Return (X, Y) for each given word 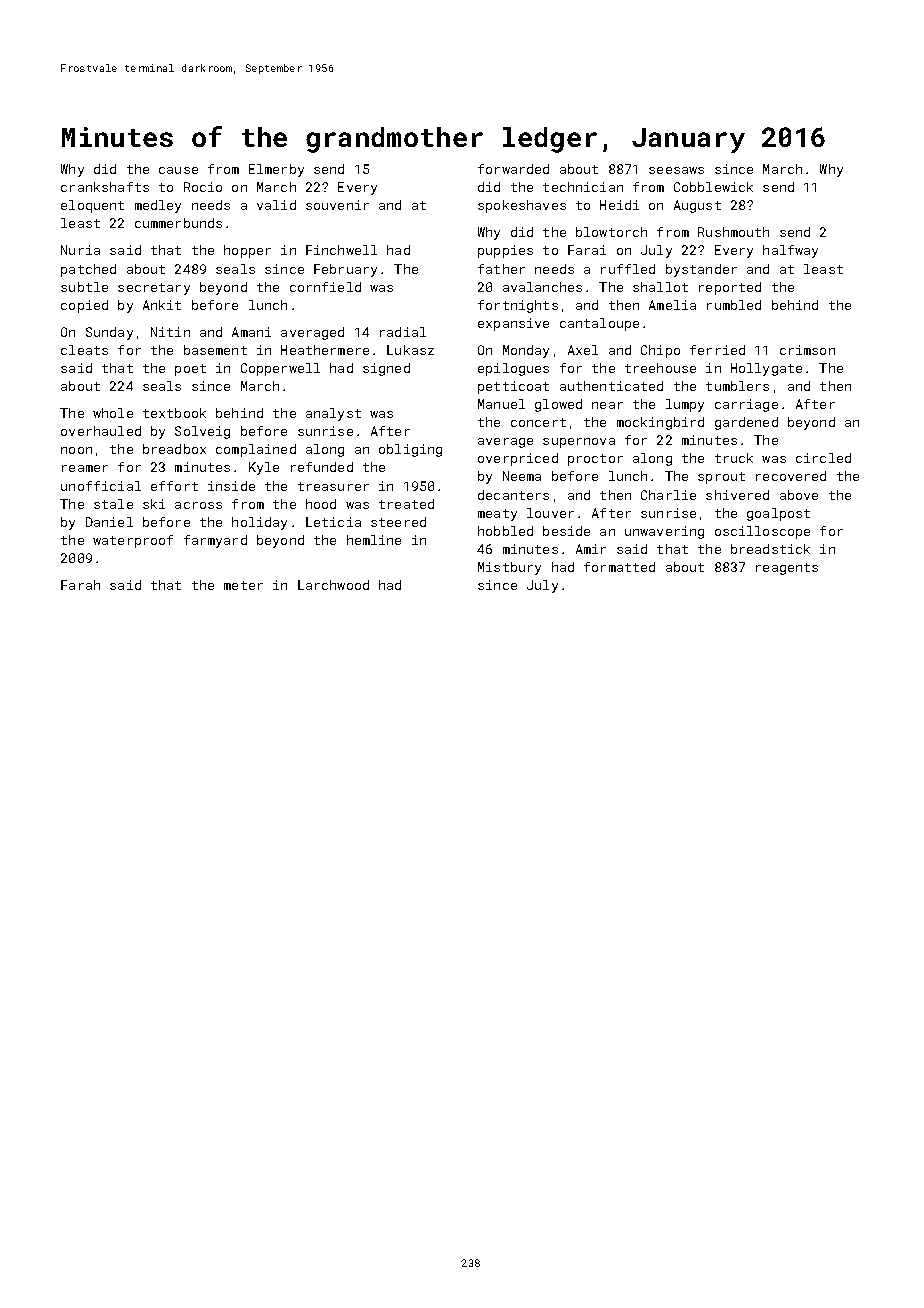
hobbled (505, 531)
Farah (80, 585)
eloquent (92, 206)
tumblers (737, 386)
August (697, 206)
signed (386, 369)
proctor (595, 460)
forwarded (513, 169)
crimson (807, 350)
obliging (410, 450)
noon (76, 450)
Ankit (162, 305)
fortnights (518, 306)
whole (113, 413)
